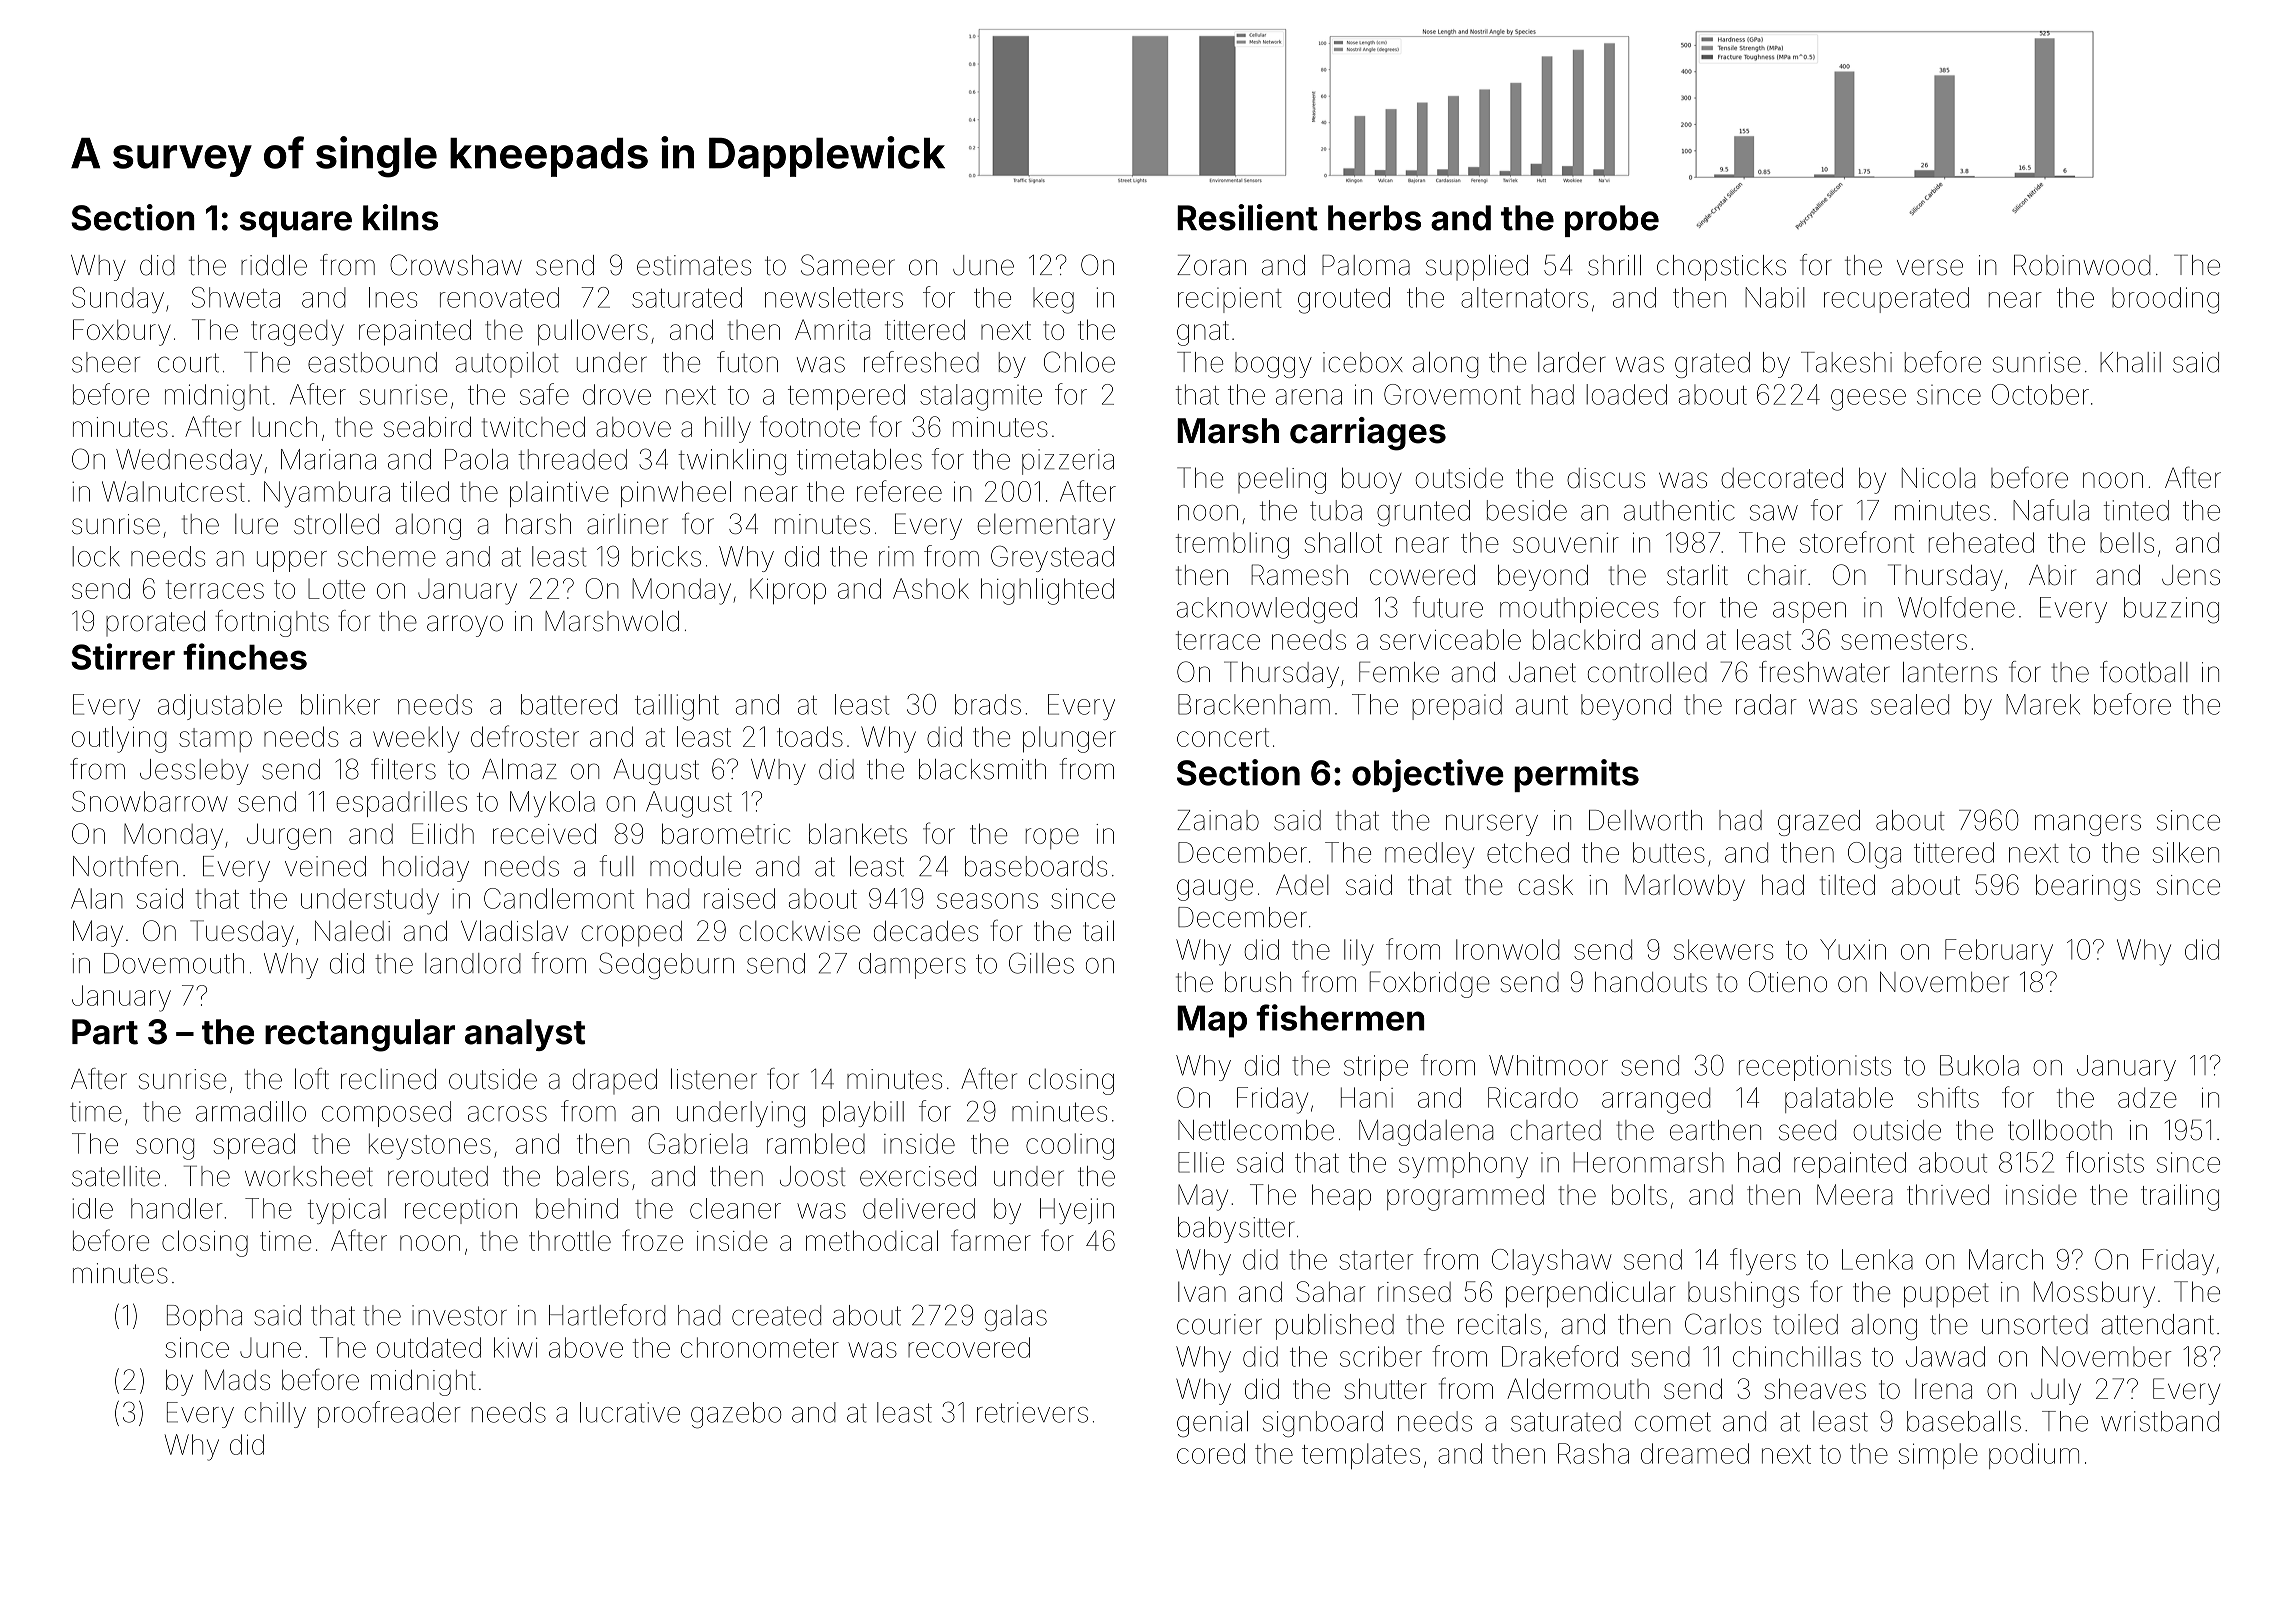  What do you see at coordinates (400, 217) in the screenshot?
I see `kilns` at bounding box center [400, 217].
